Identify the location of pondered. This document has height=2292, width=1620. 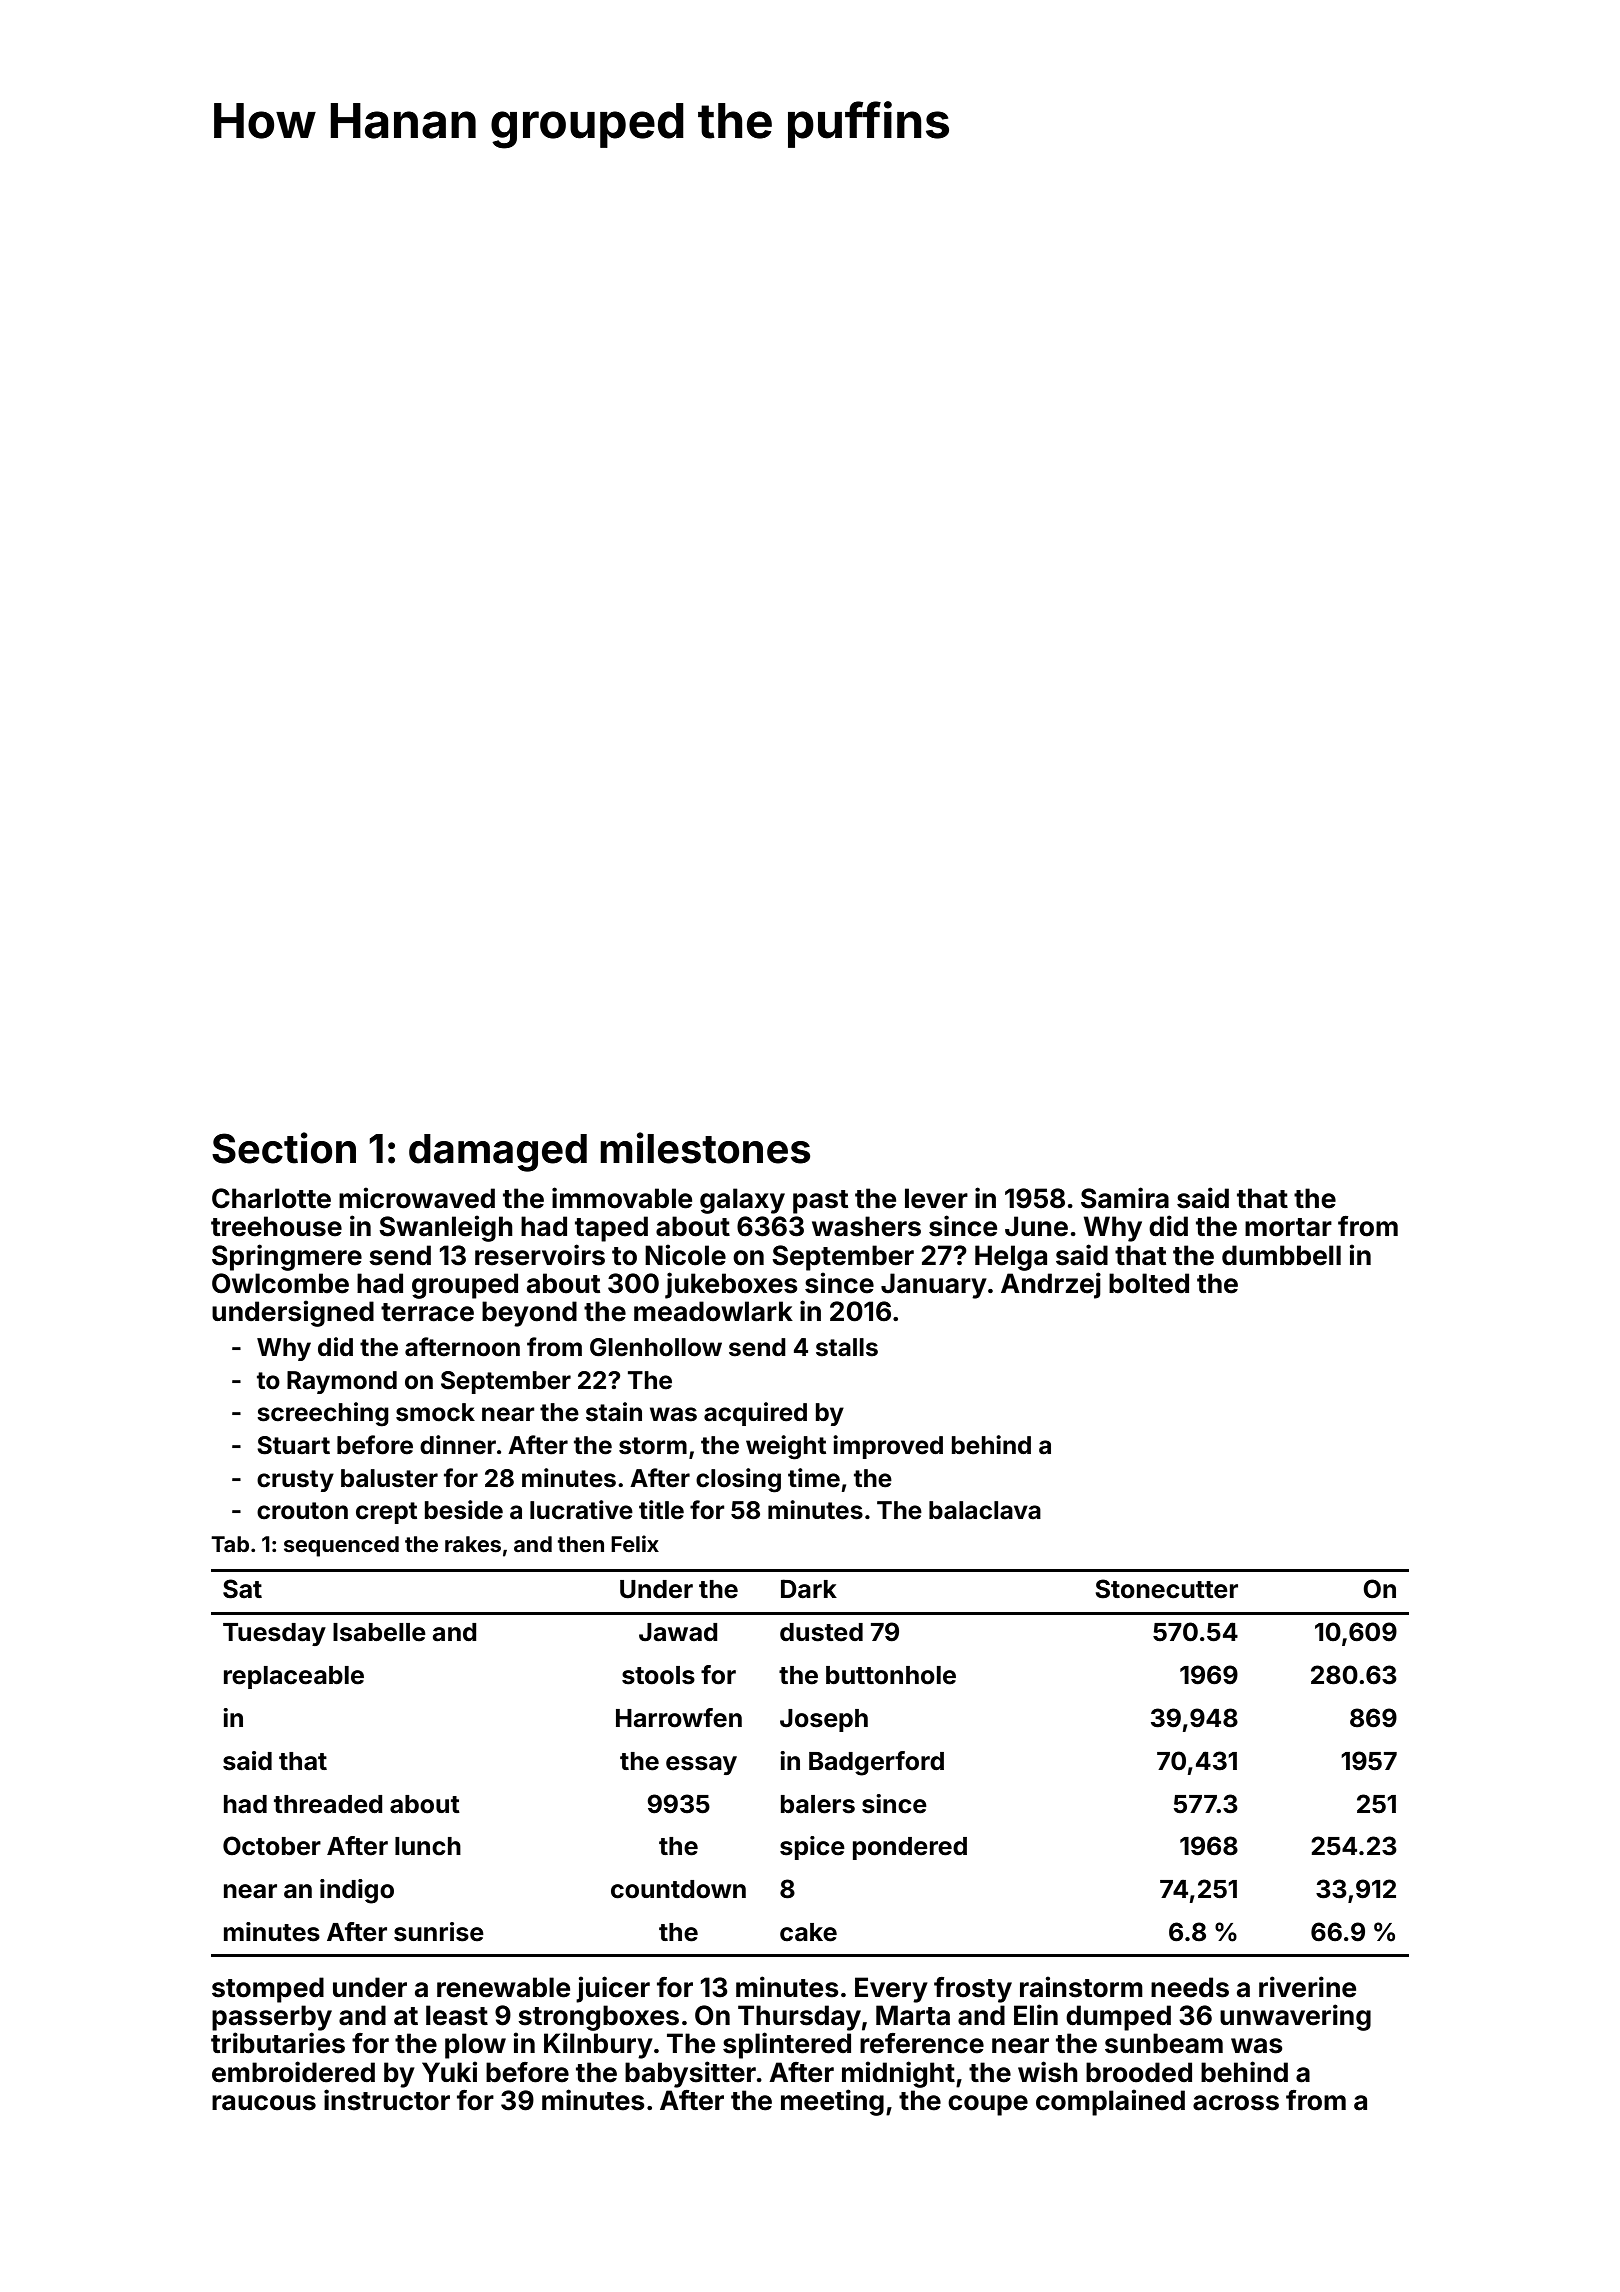
(910, 1848).
